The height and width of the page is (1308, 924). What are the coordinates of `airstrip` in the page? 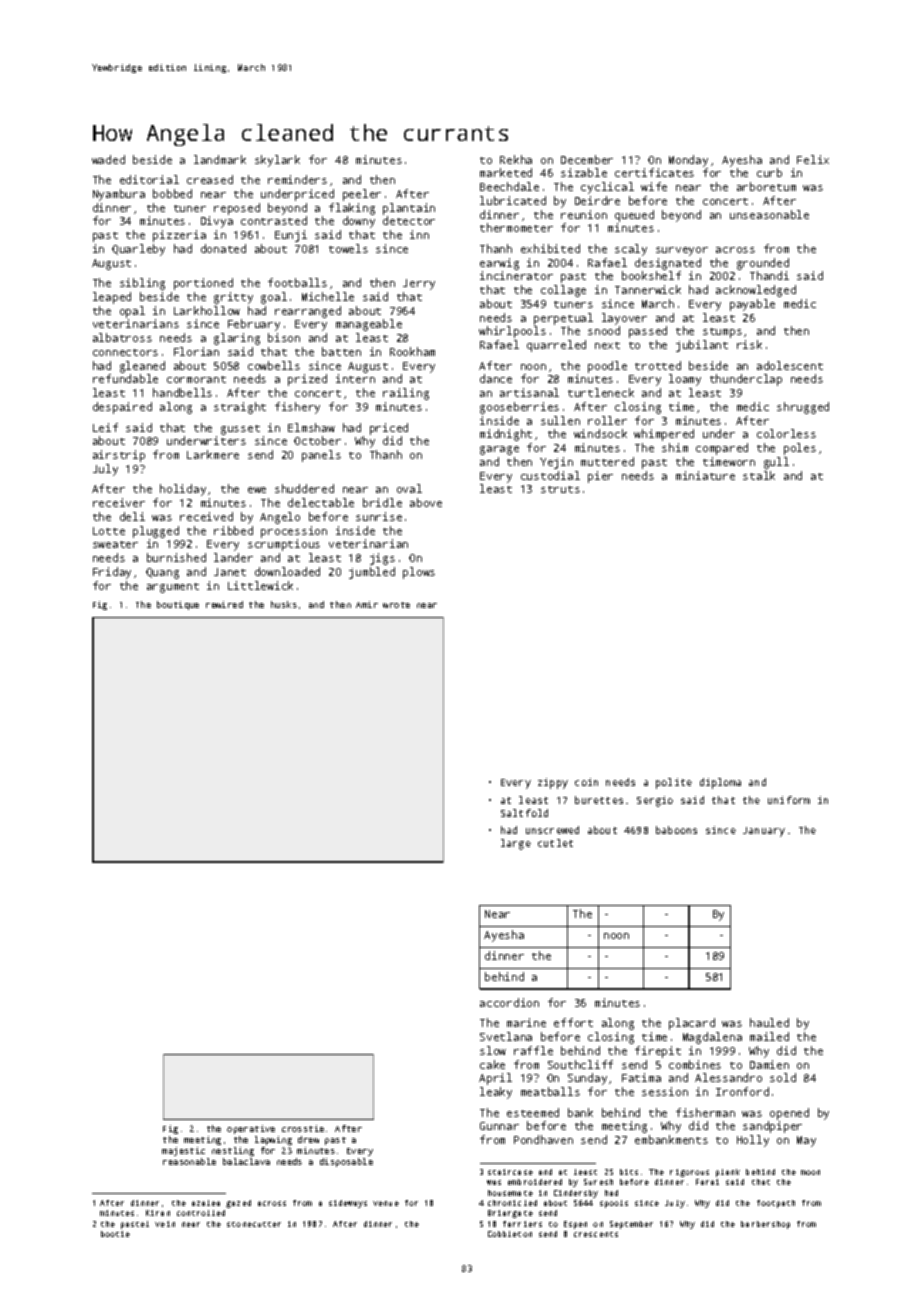 It's located at (119, 456).
